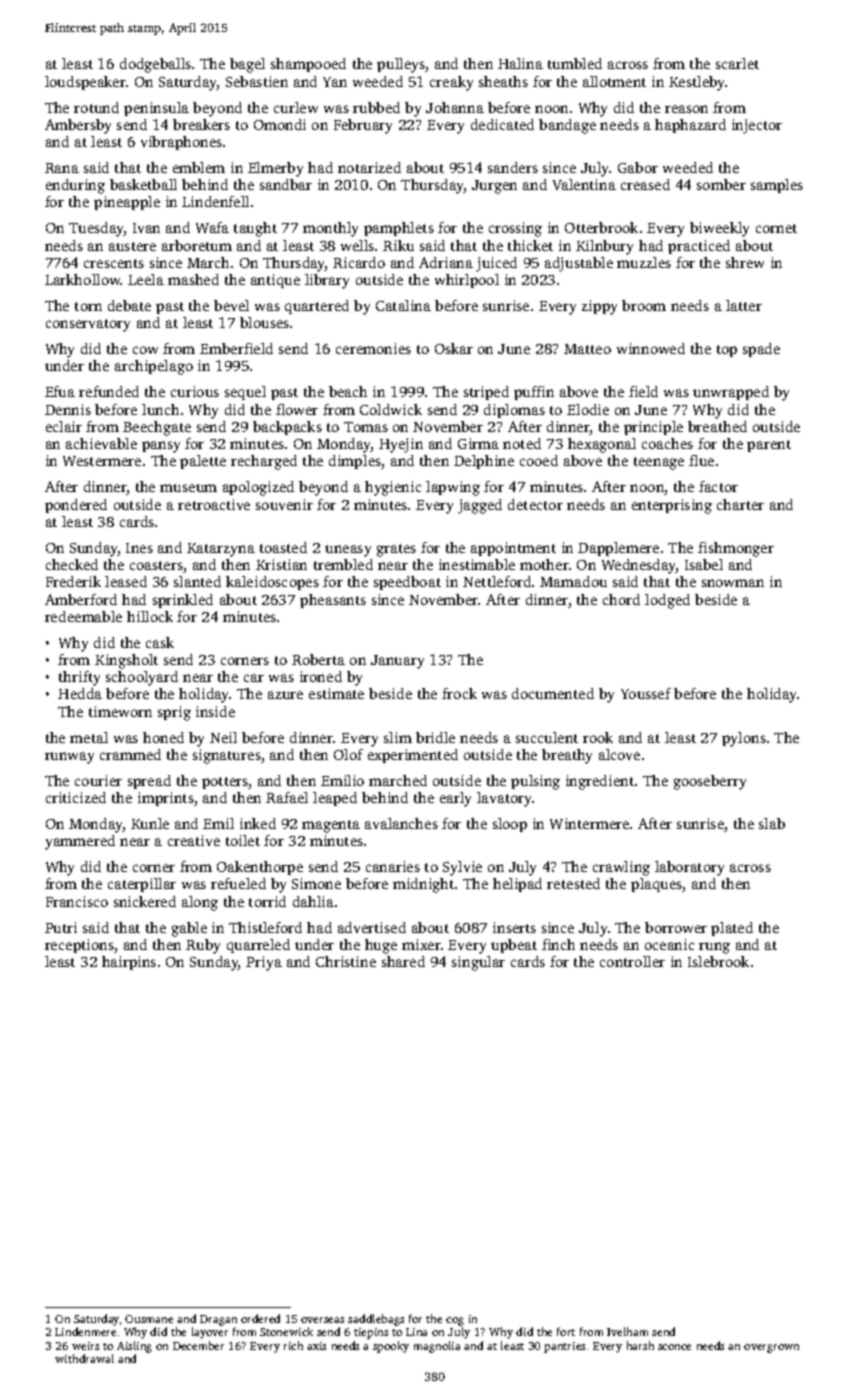 The height and width of the screenshot is (1400, 849). I want to click on singular, so click(478, 963).
